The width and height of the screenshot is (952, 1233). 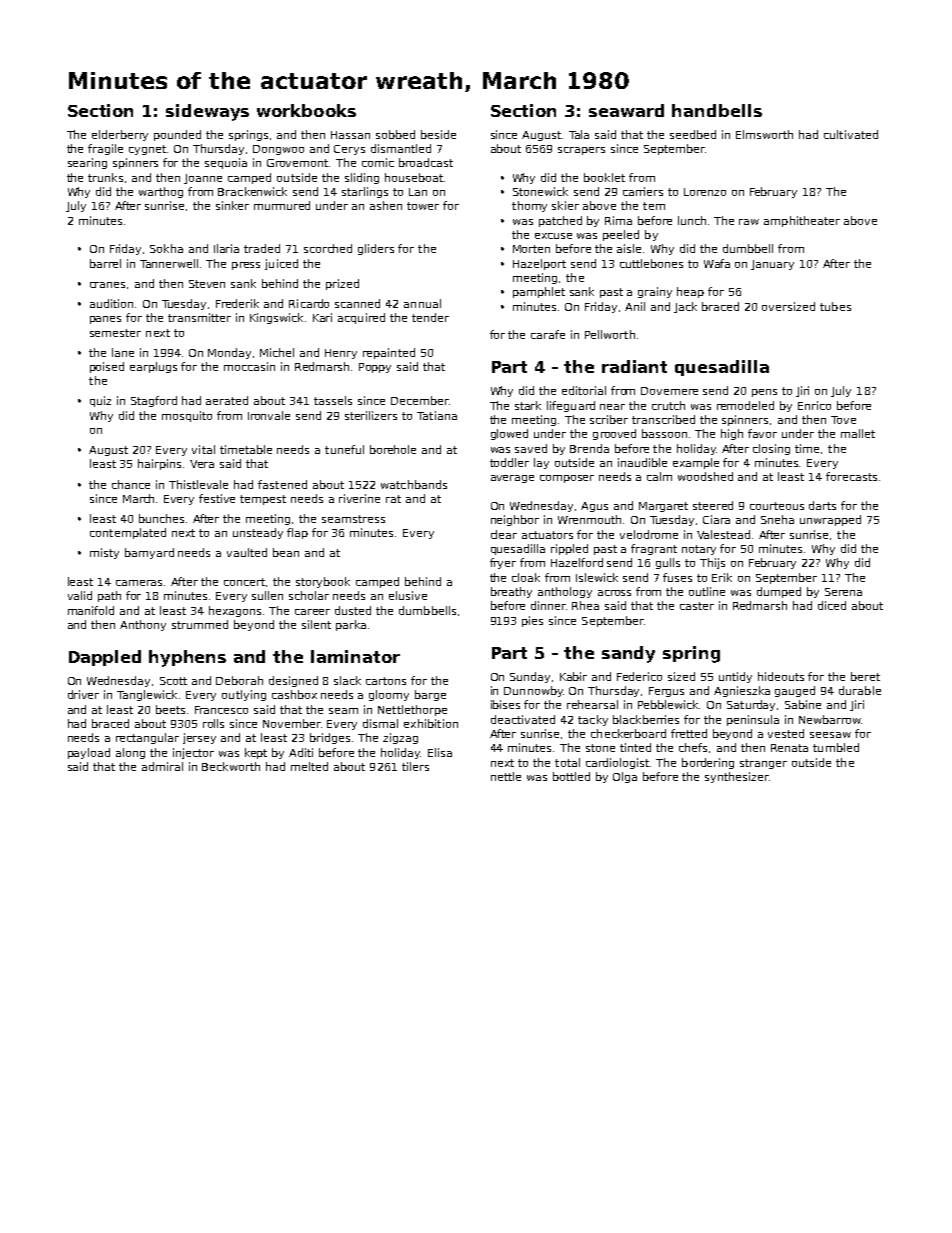 I want to click on scrapers, so click(x=581, y=151).
